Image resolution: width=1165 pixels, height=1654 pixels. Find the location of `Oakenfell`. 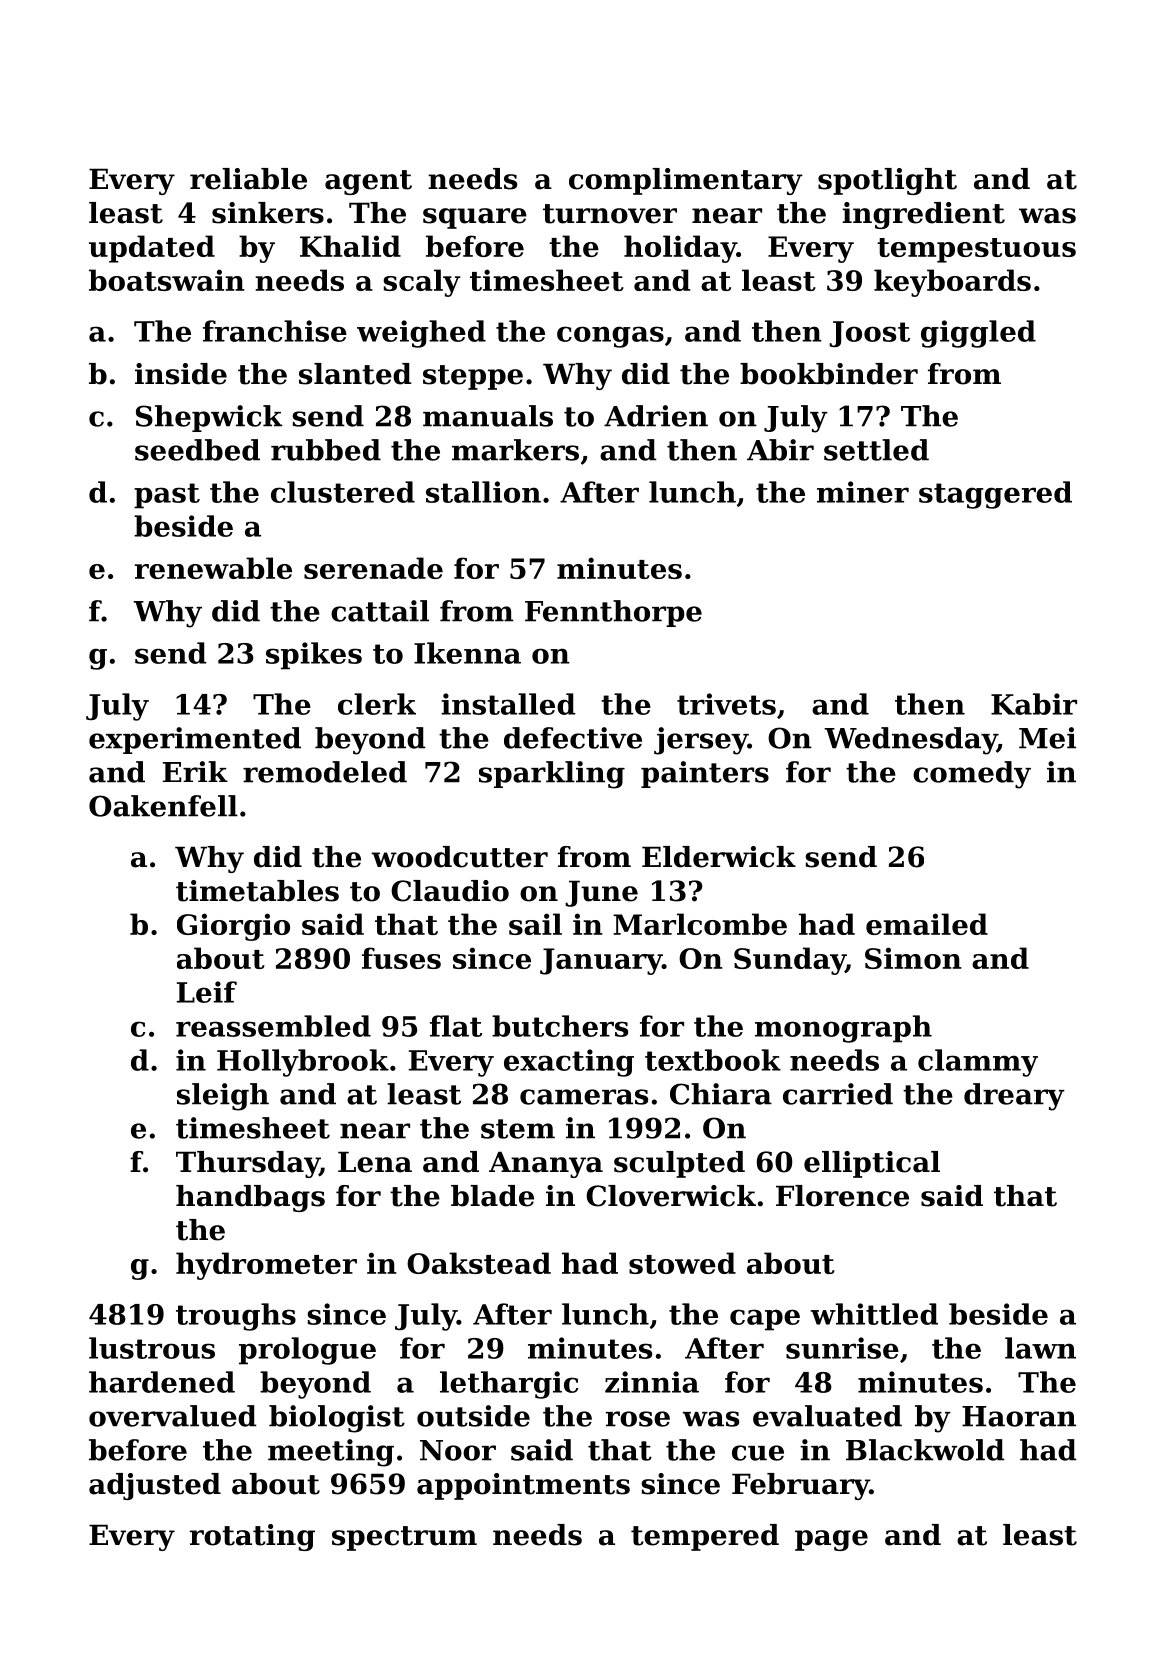

Oakenfell is located at coordinates (163, 806).
